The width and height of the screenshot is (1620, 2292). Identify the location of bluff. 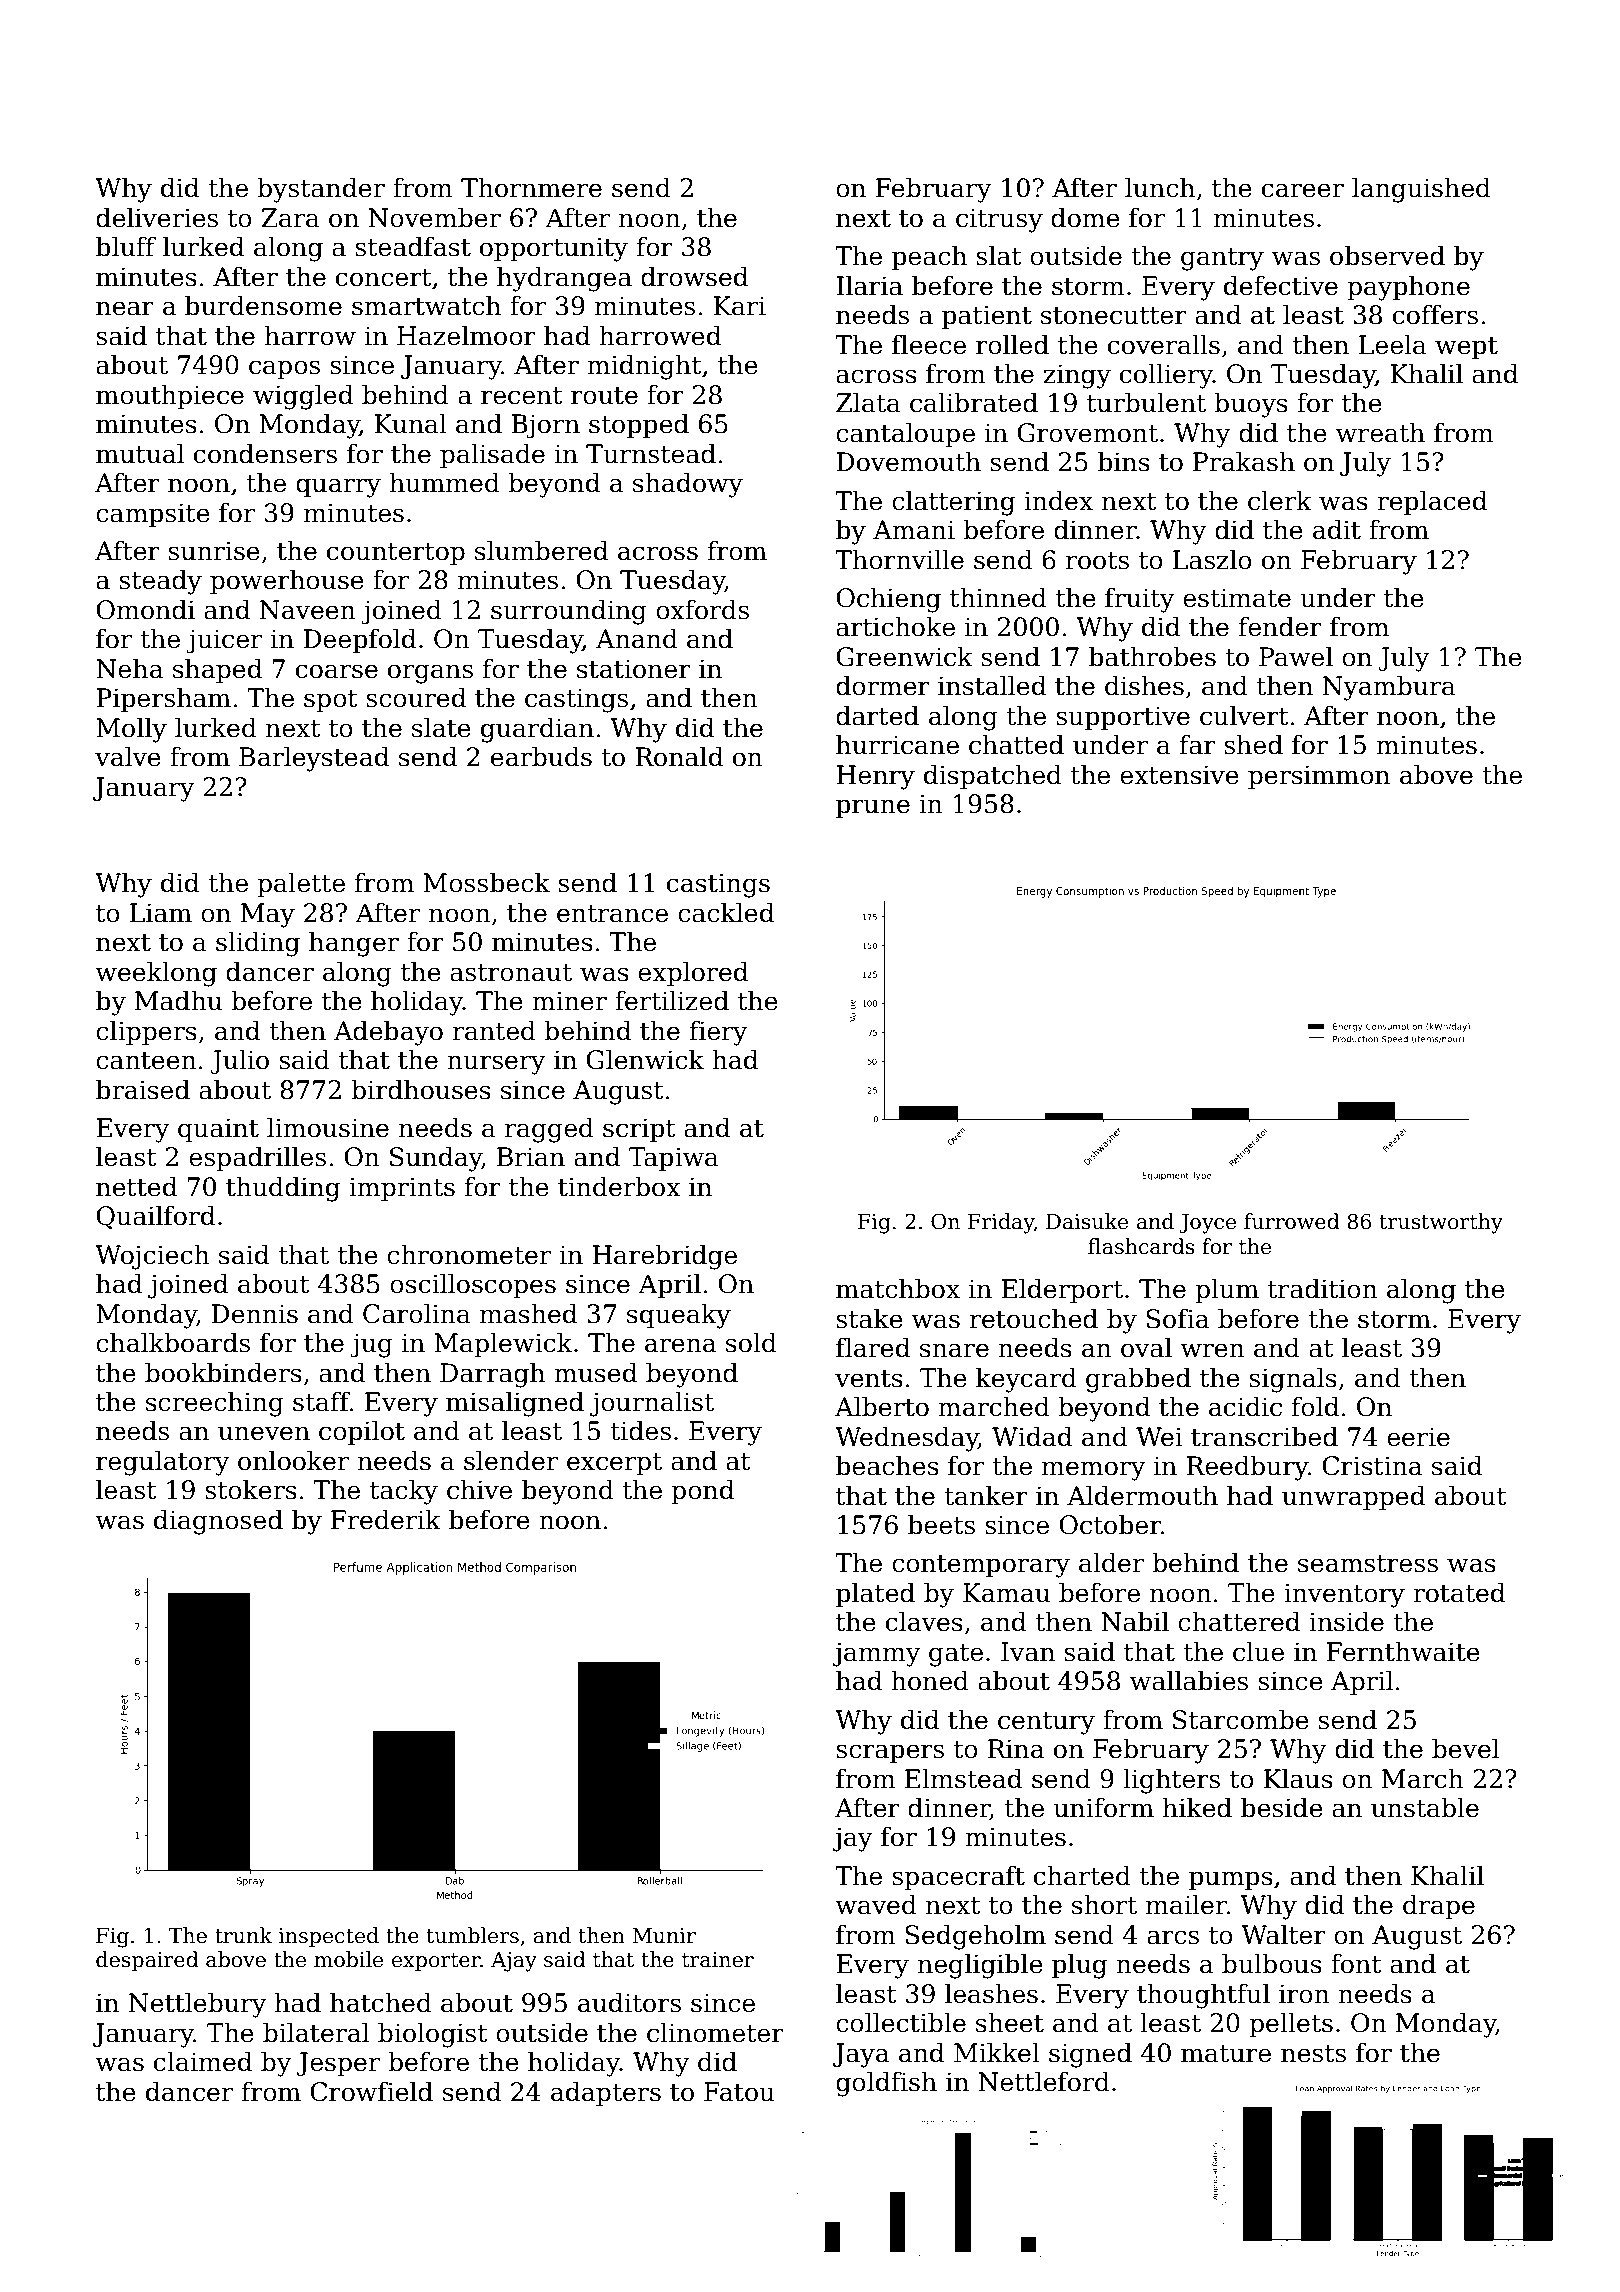
(126, 246).
